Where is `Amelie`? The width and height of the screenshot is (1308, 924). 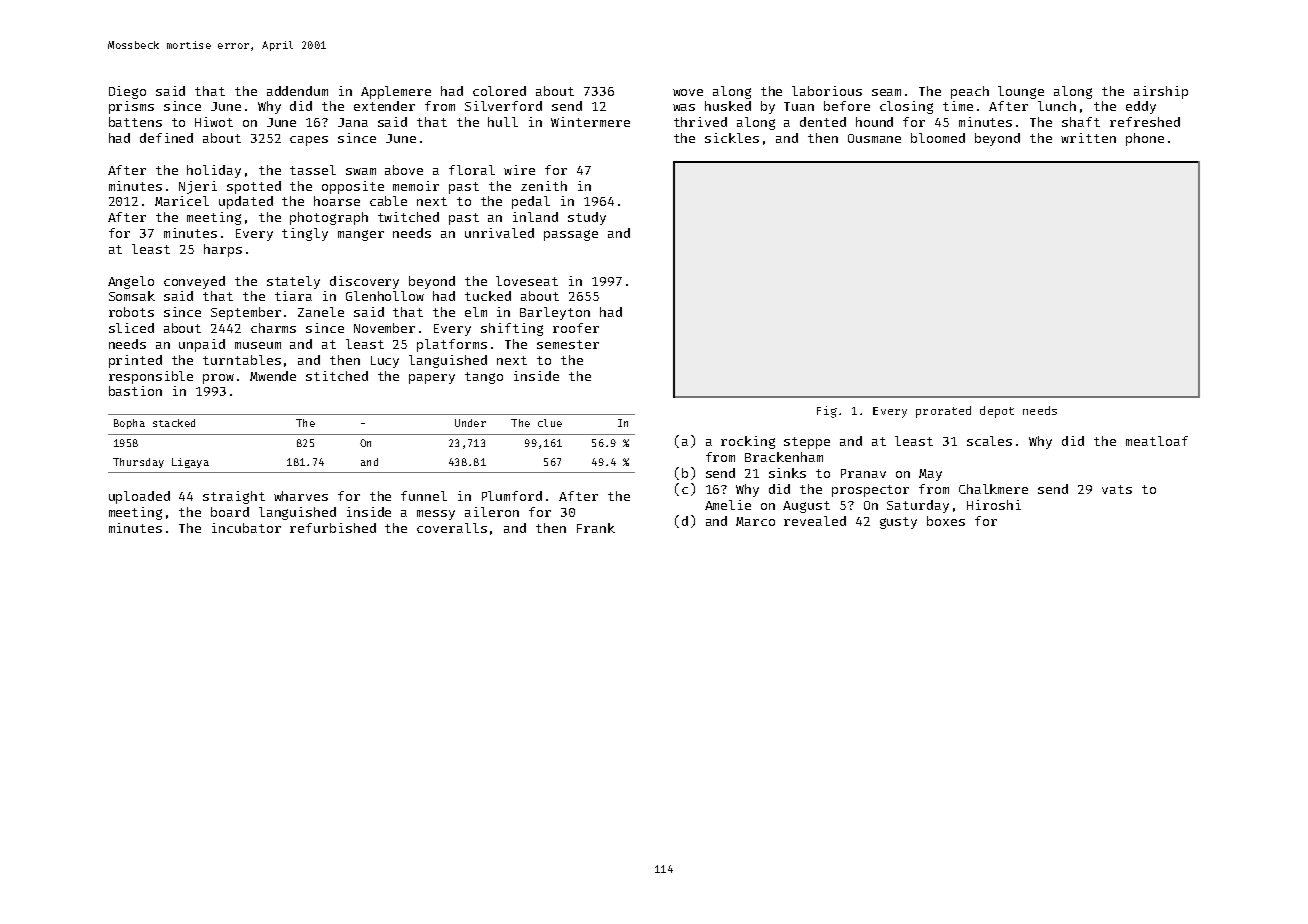 Amelie is located at coordinates (728, 505).
